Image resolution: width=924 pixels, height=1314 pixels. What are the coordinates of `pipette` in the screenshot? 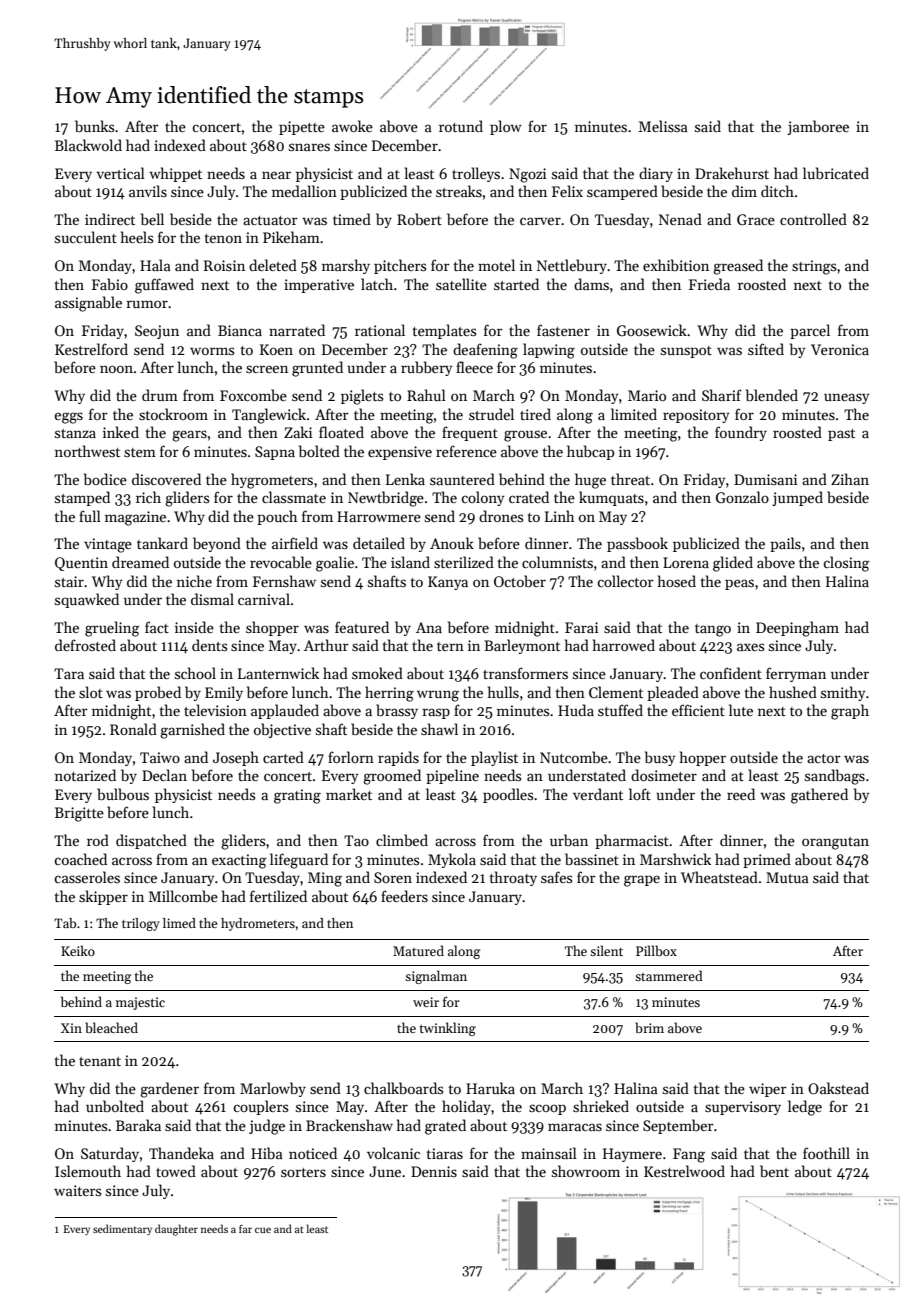 It's located at (302, 128).
